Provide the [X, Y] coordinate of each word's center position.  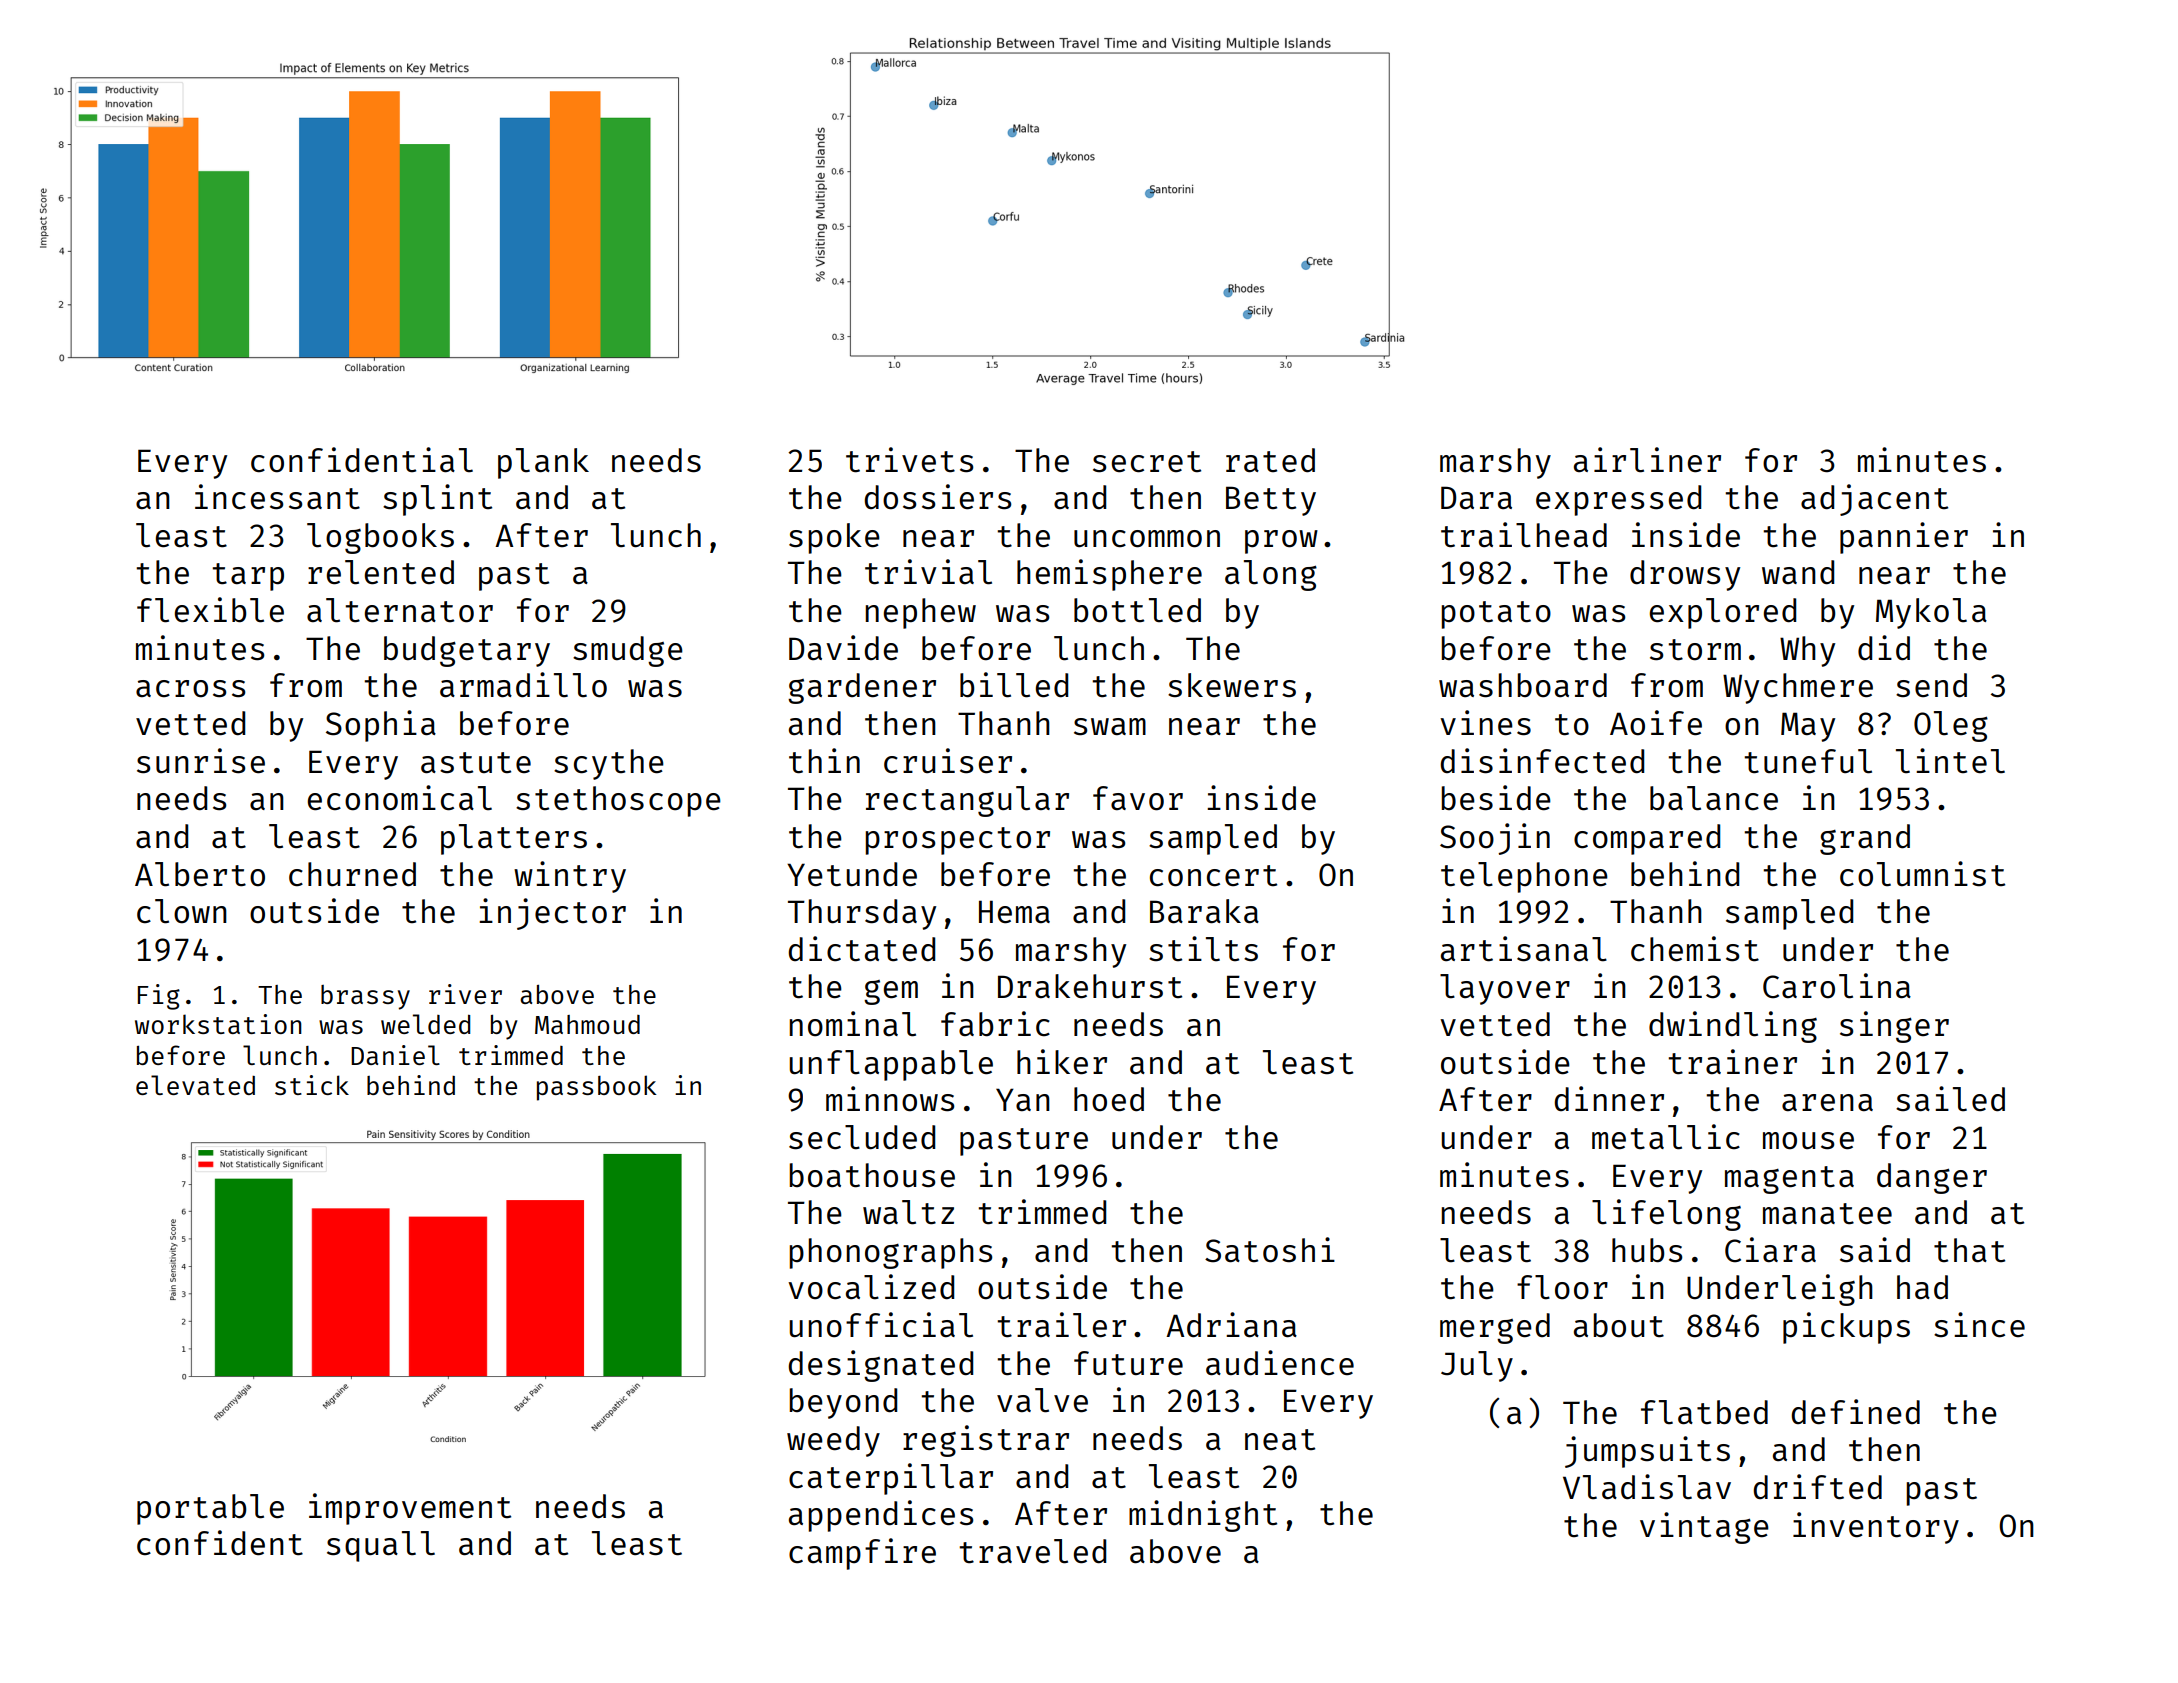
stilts [1203, 949]
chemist [1695, 949]
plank [543, 463]
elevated [195, 1085]
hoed [1109, 1099]
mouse [1808, 1141]
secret [1147, 462]
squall [381, 1546]
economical [400, 798]
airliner [1647, 460]
